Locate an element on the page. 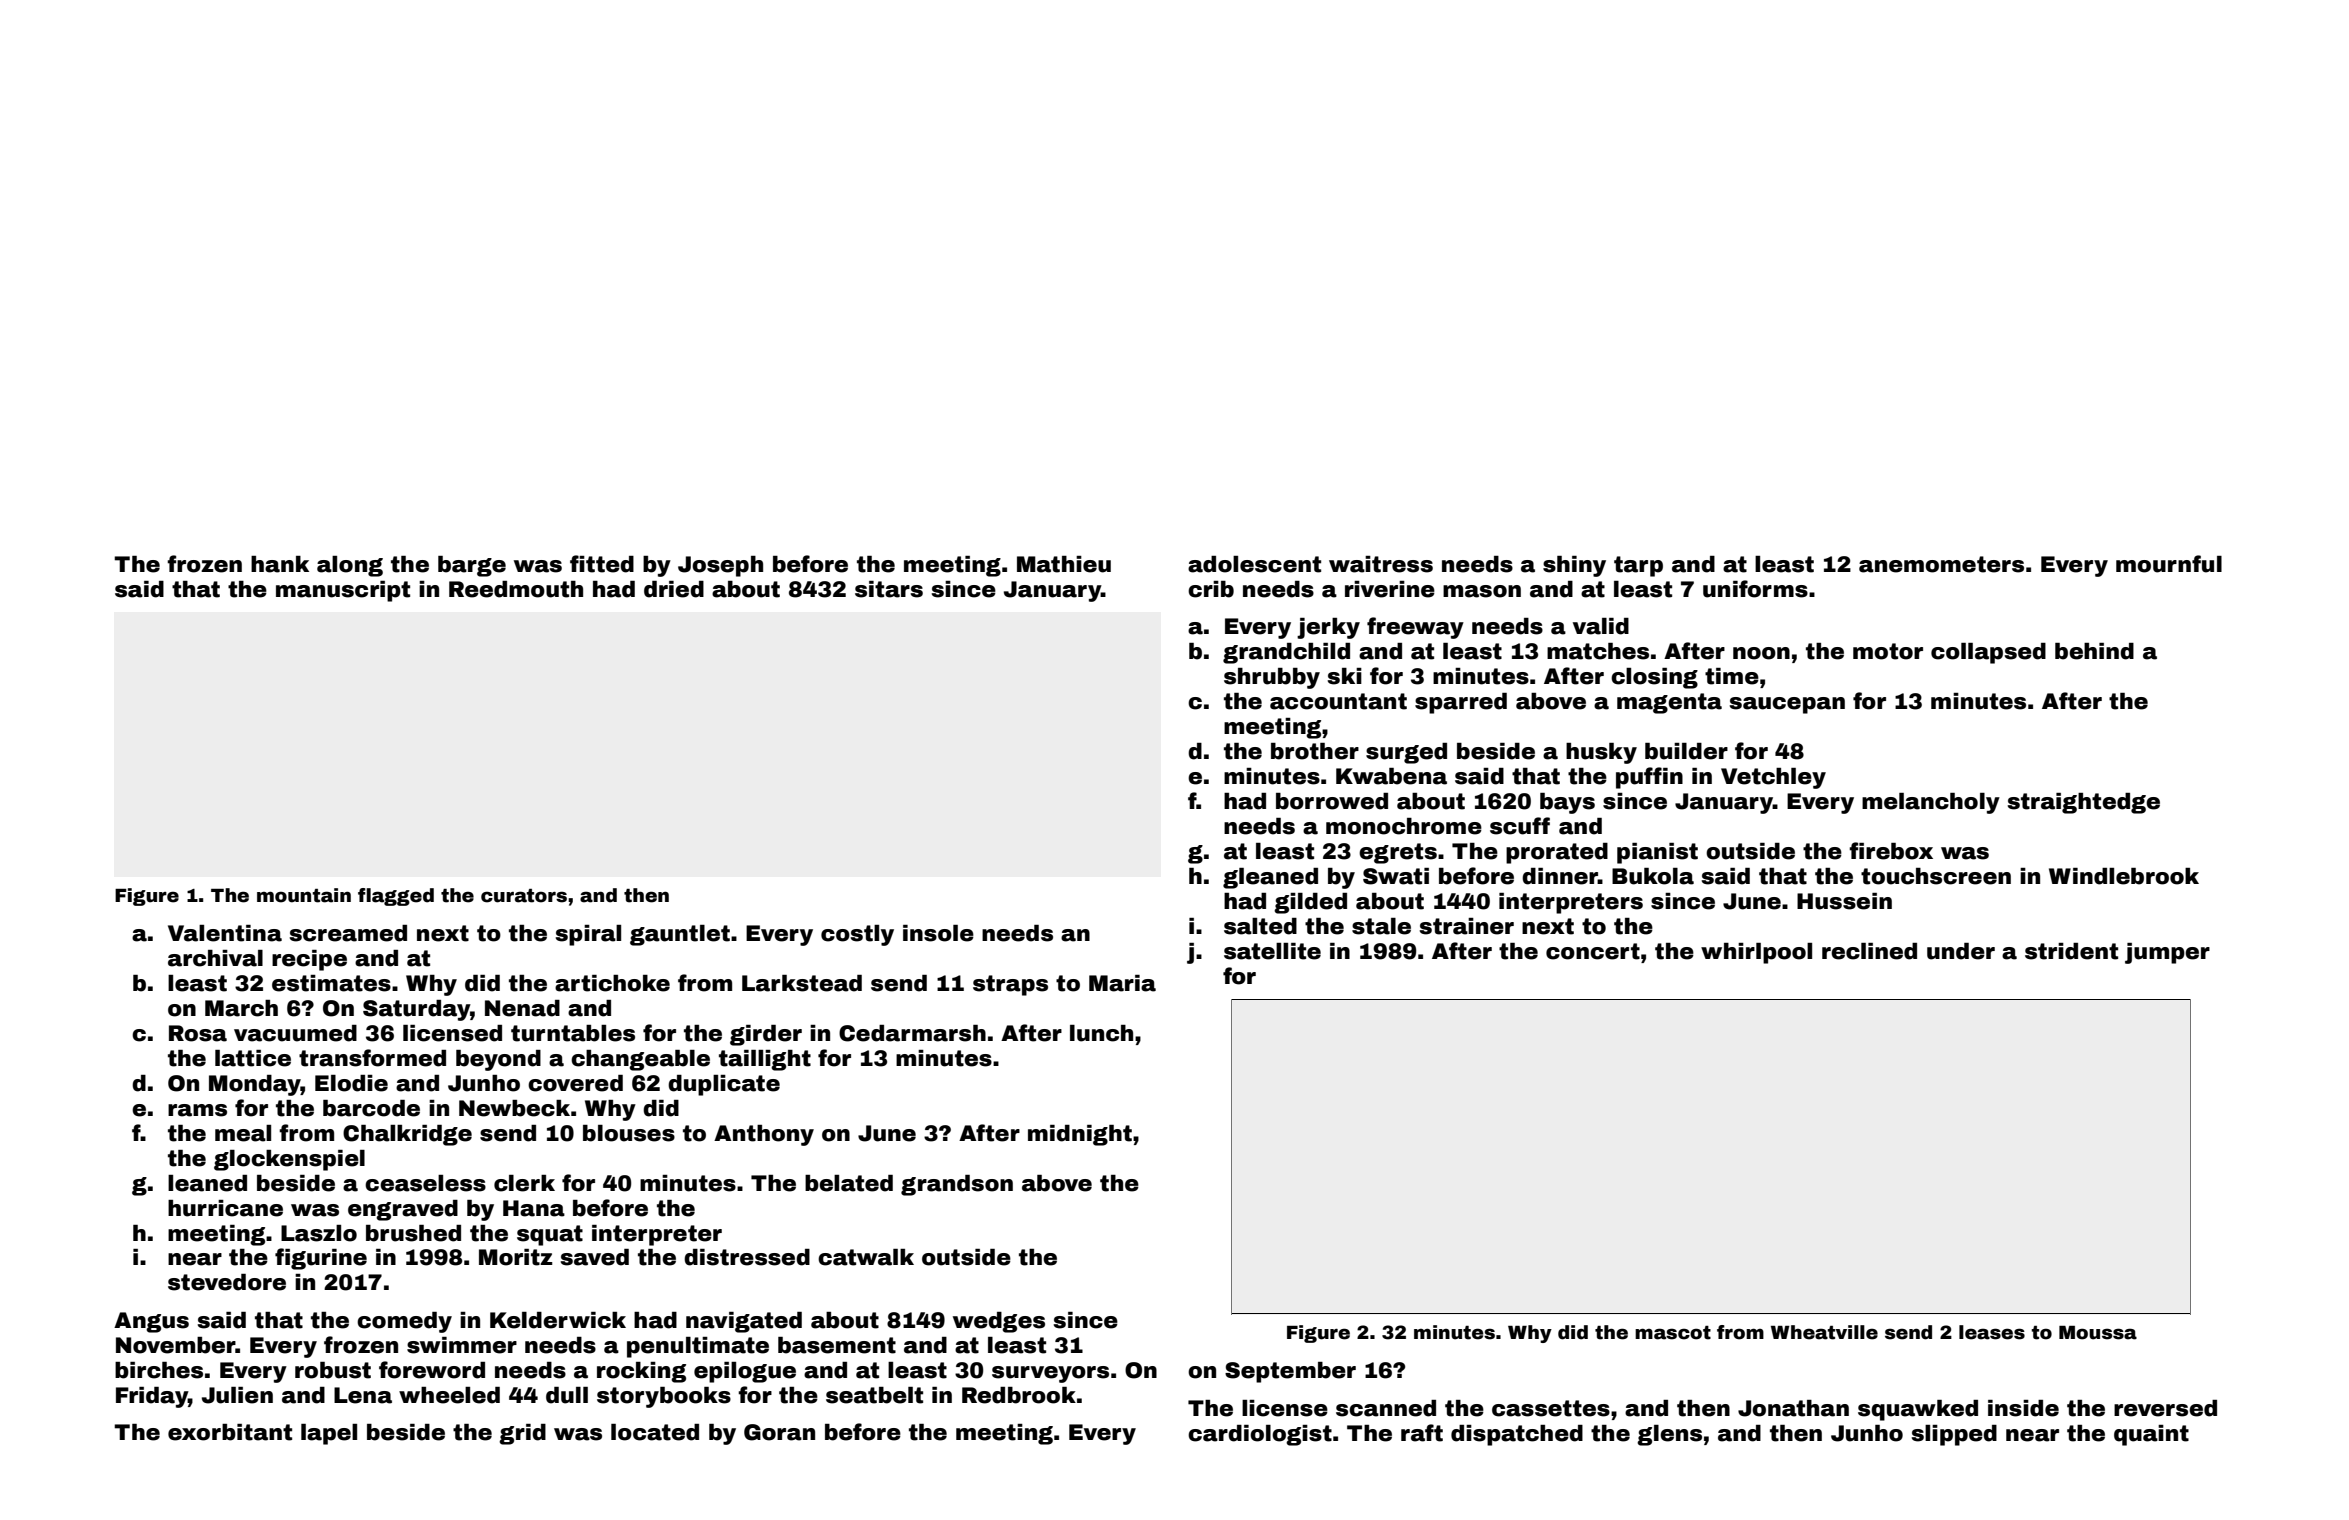  curators is located at coordinates (524, 896).
